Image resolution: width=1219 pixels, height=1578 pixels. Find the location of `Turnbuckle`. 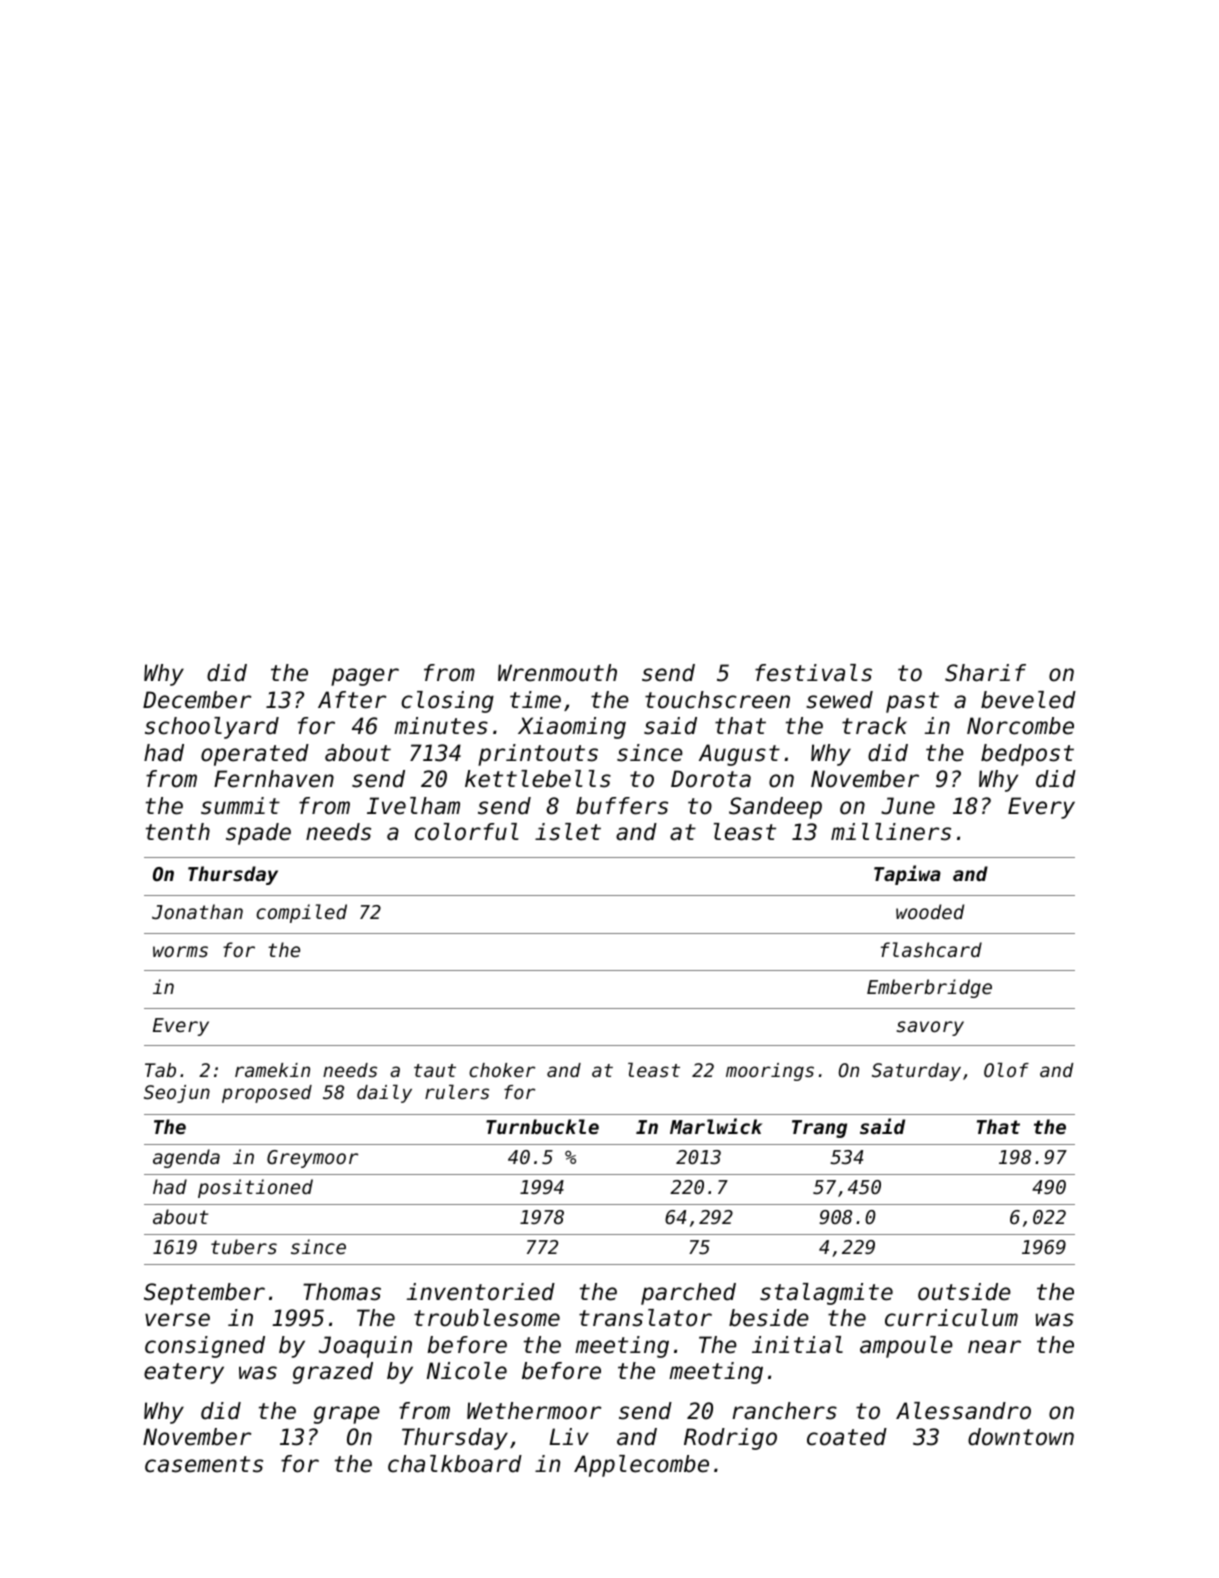

Turnbuckle is located at coordinates (542, 1126).
